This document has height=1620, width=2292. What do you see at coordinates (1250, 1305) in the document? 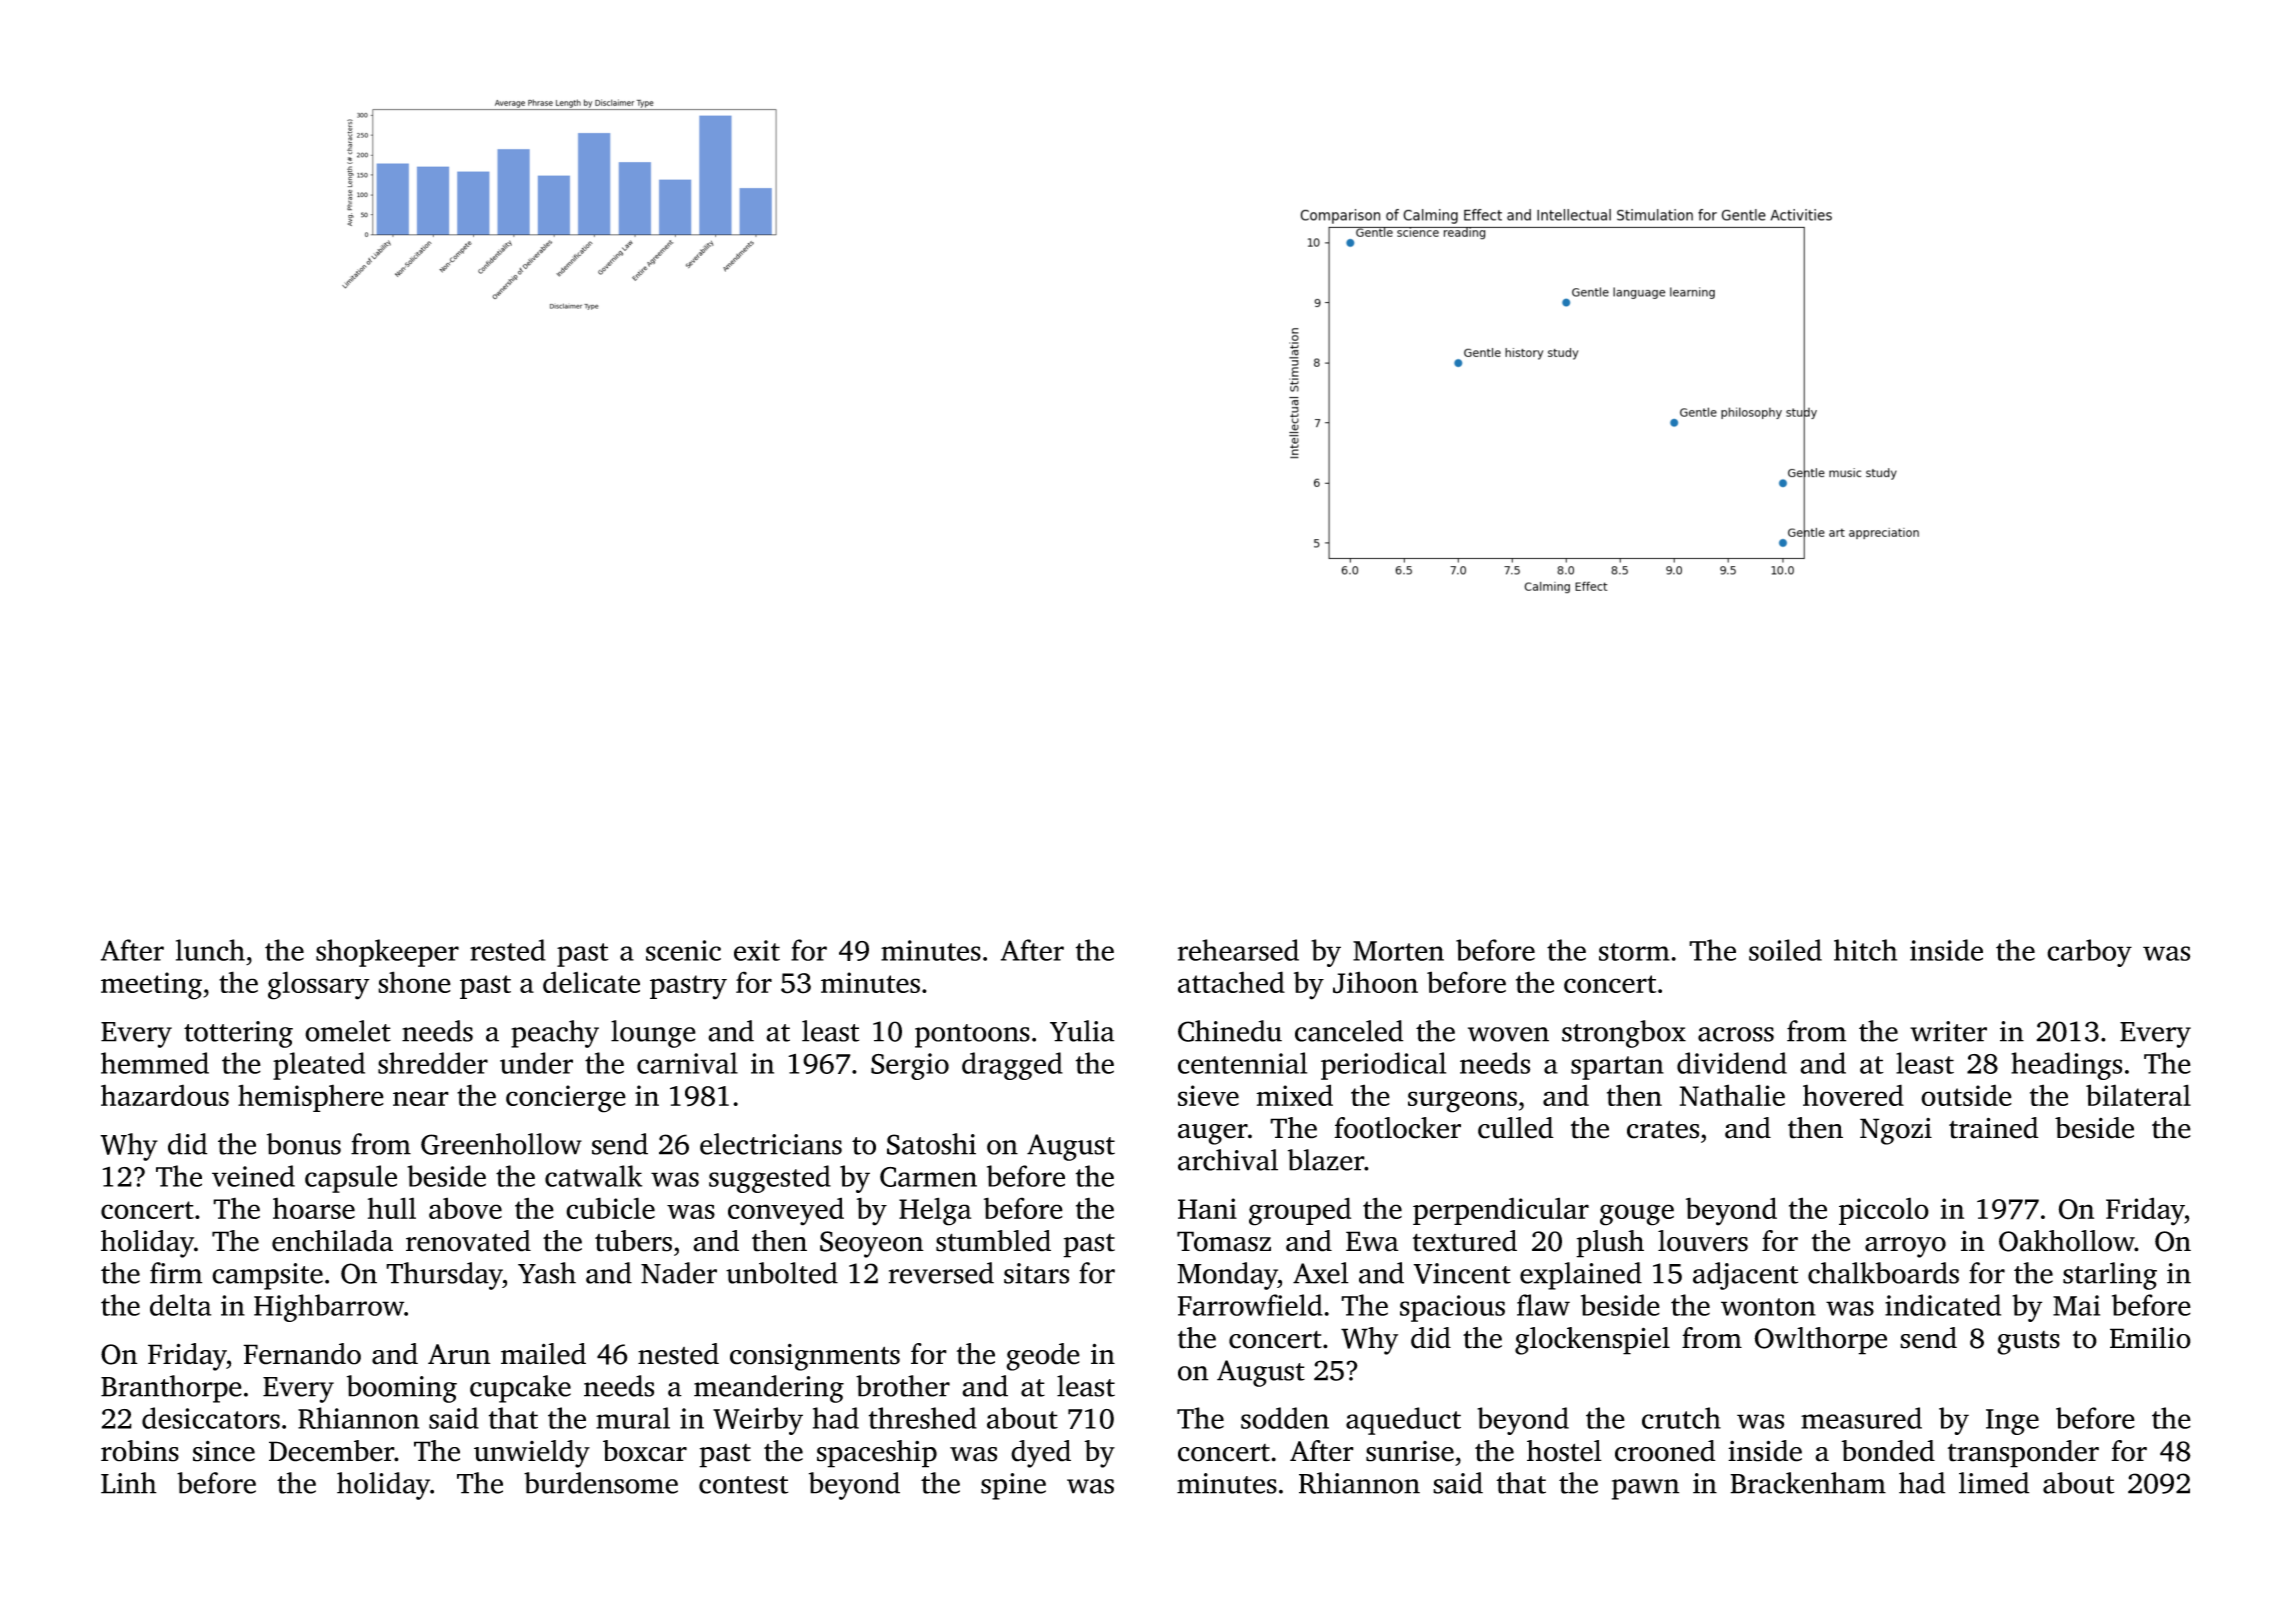
I see `Farrowfield` at bounding box center [1250, 1305].
